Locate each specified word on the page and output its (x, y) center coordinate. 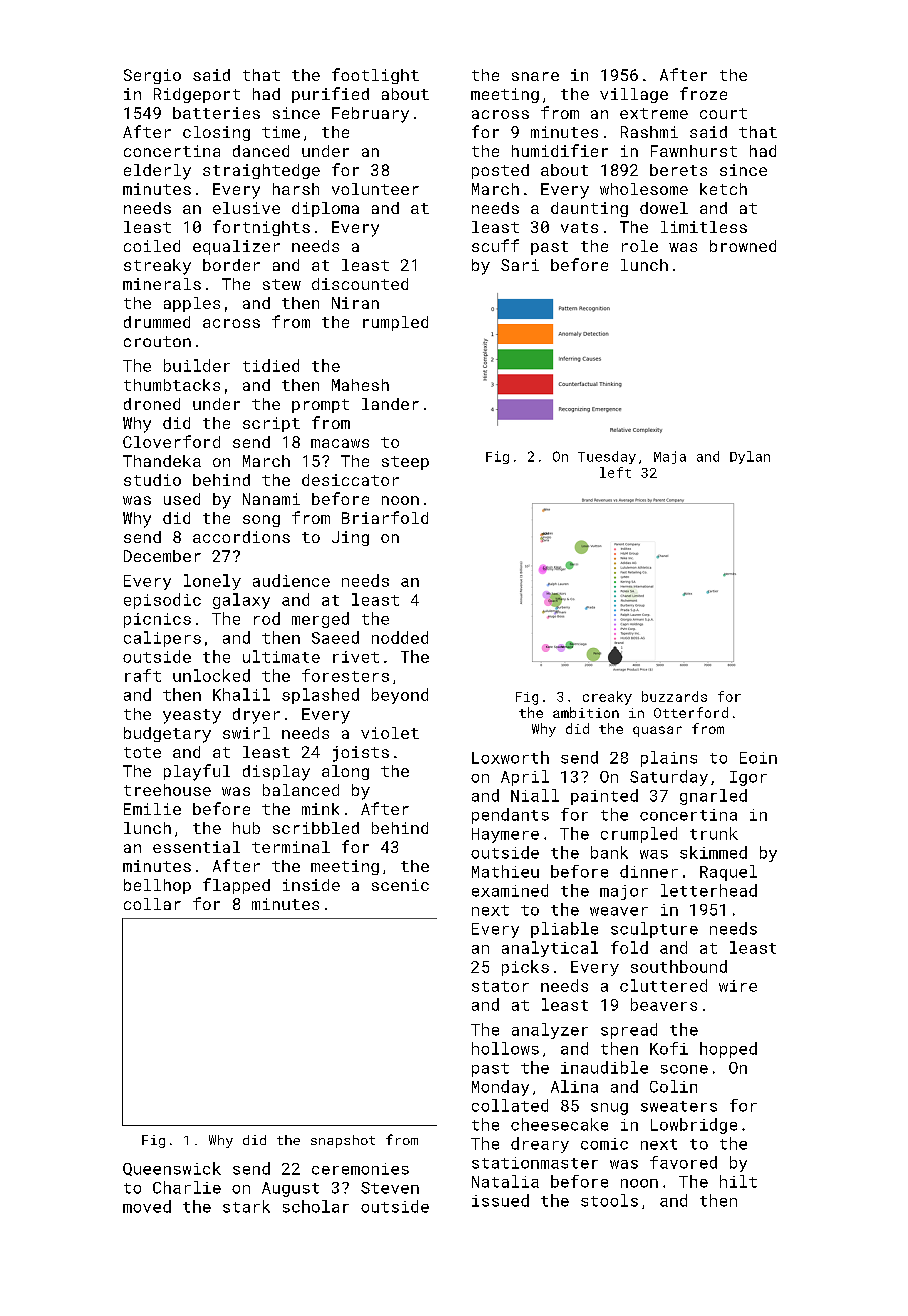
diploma (325, 209)
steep (405, 463)
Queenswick (172, 1169)
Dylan (750, 457)
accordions (241, 537)
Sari (520, 265)
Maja (670, 457)
